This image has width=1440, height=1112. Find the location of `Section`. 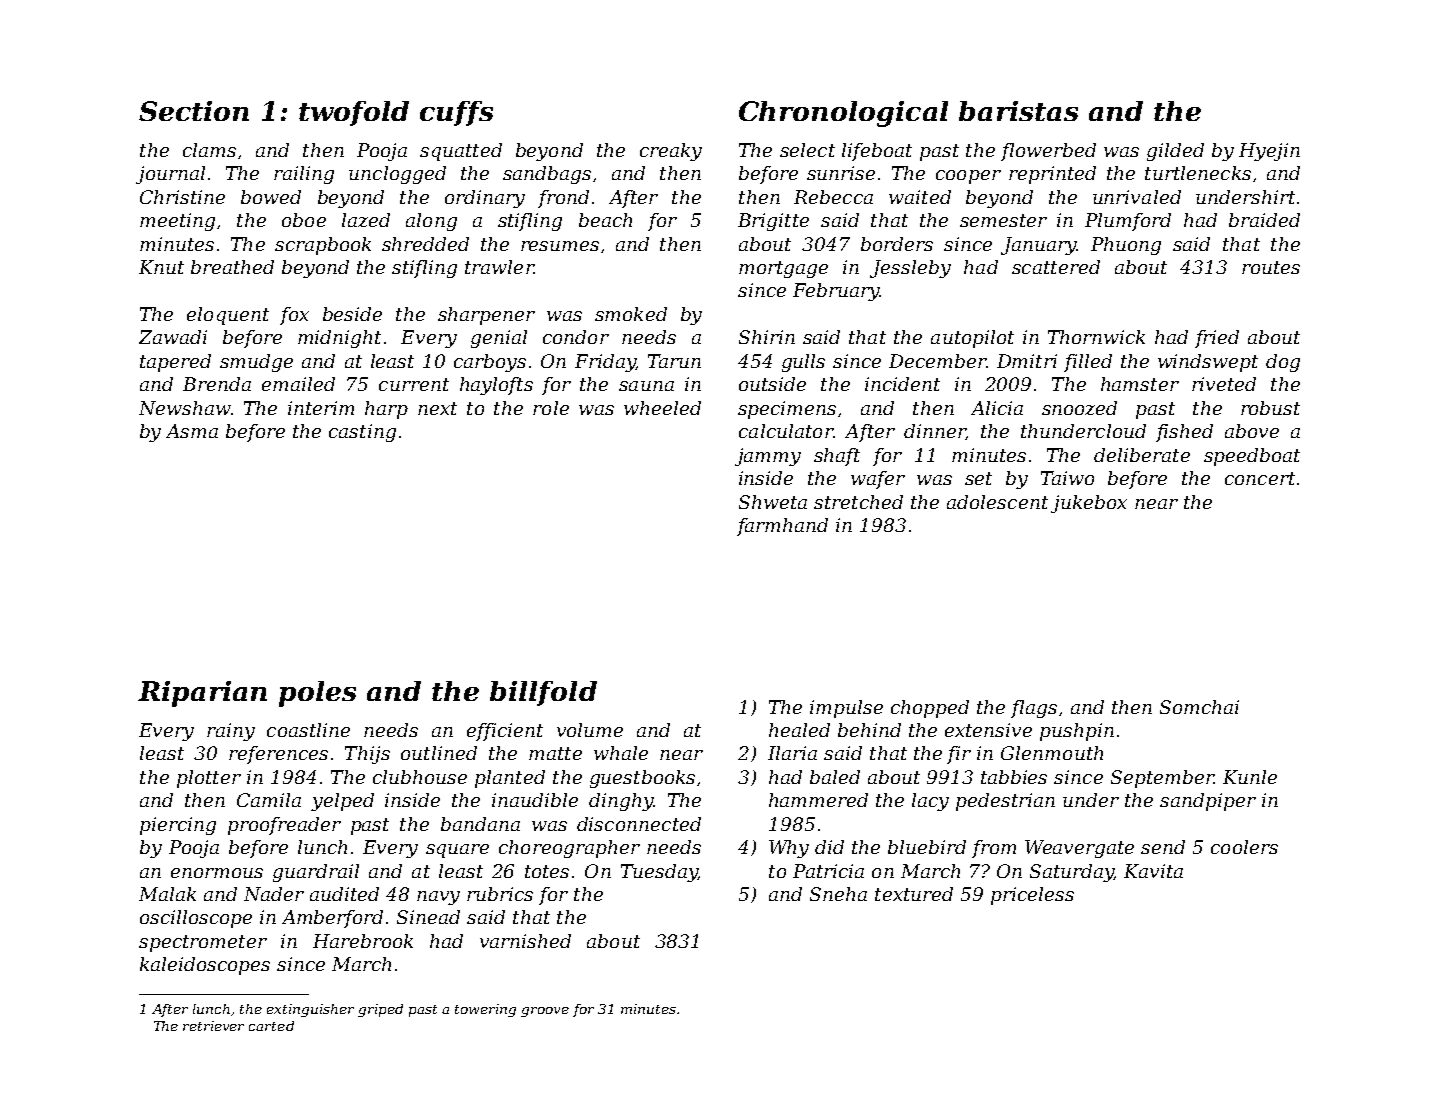

Section is located at coordinates (194, 111).
